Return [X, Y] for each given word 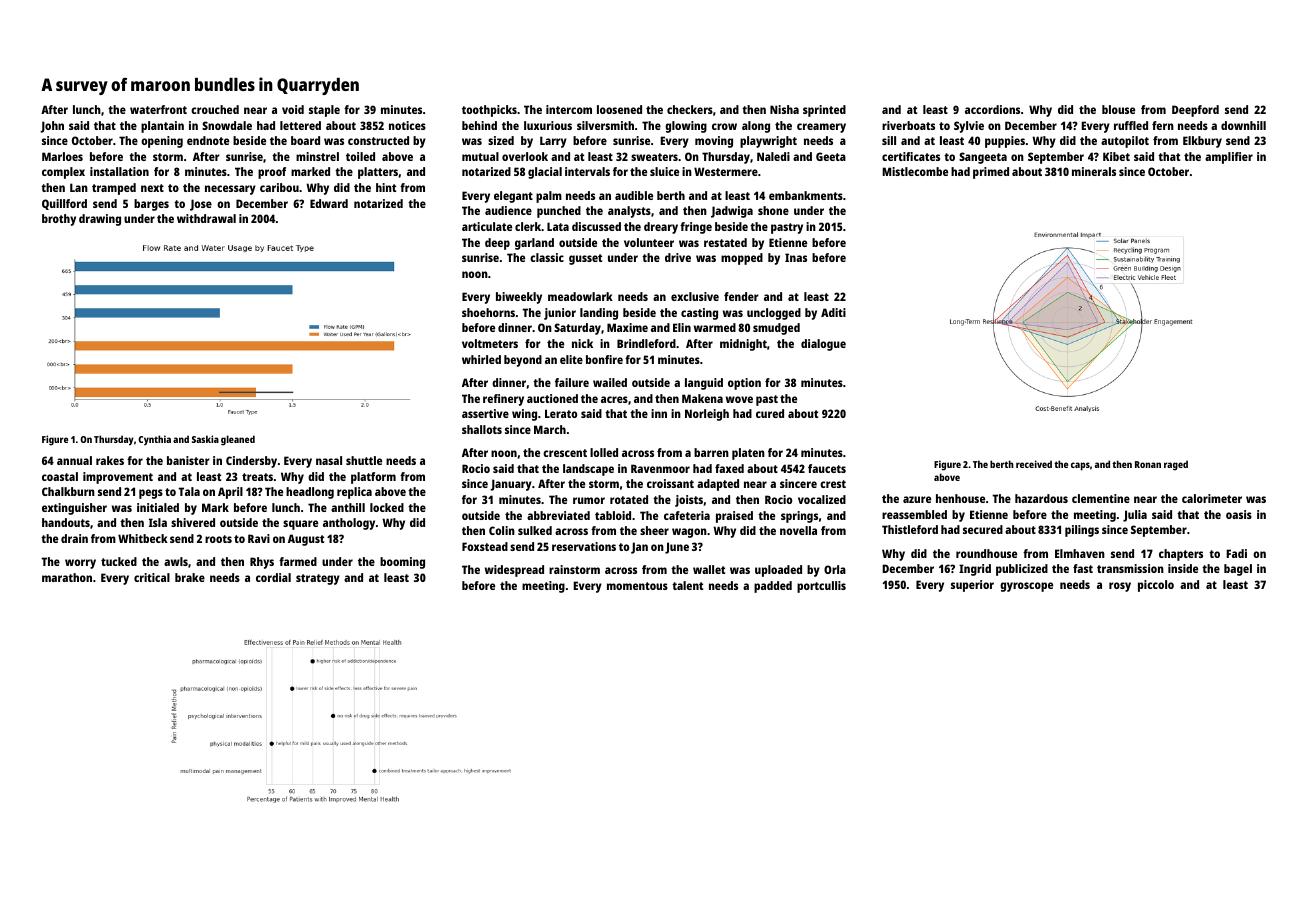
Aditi [833, 312]
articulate [487, 226]
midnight [743, 345]
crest [833, 484]
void [293, 109]
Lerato [561, 413]
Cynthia [154, 440]
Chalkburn [68, 491]
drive [678, 257]
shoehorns [488, 312]
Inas [796, 257]
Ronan [1148, 464]
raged [1176, 465]
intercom [569, 109]
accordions [992, 109]
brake [190, 577]
